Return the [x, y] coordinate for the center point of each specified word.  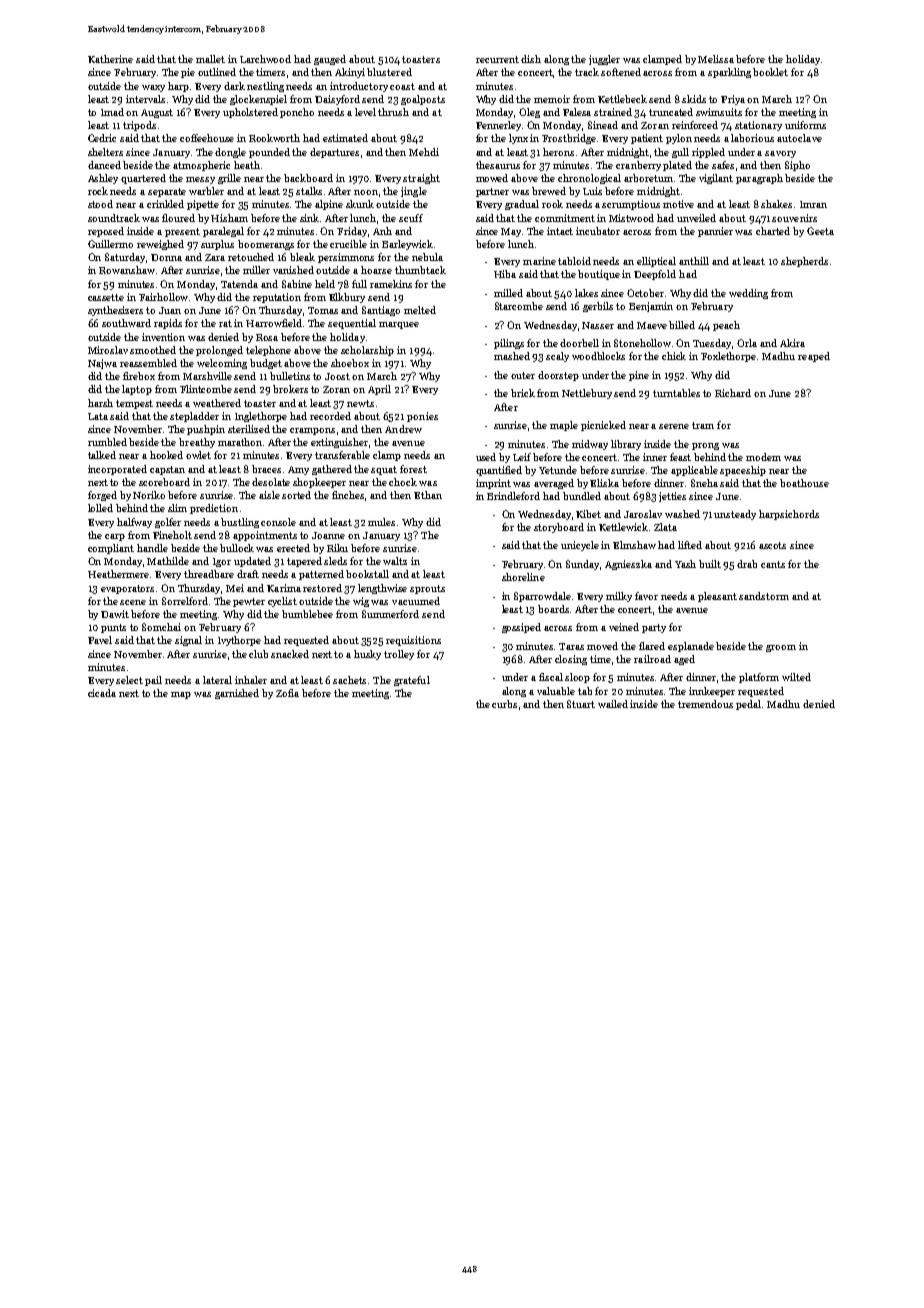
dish [531, 59]
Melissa [716, 59]
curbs [504, 704]
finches [348, 495]
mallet [210, 59]
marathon [240, 442]
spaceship [743, 471]
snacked [290, 654]
